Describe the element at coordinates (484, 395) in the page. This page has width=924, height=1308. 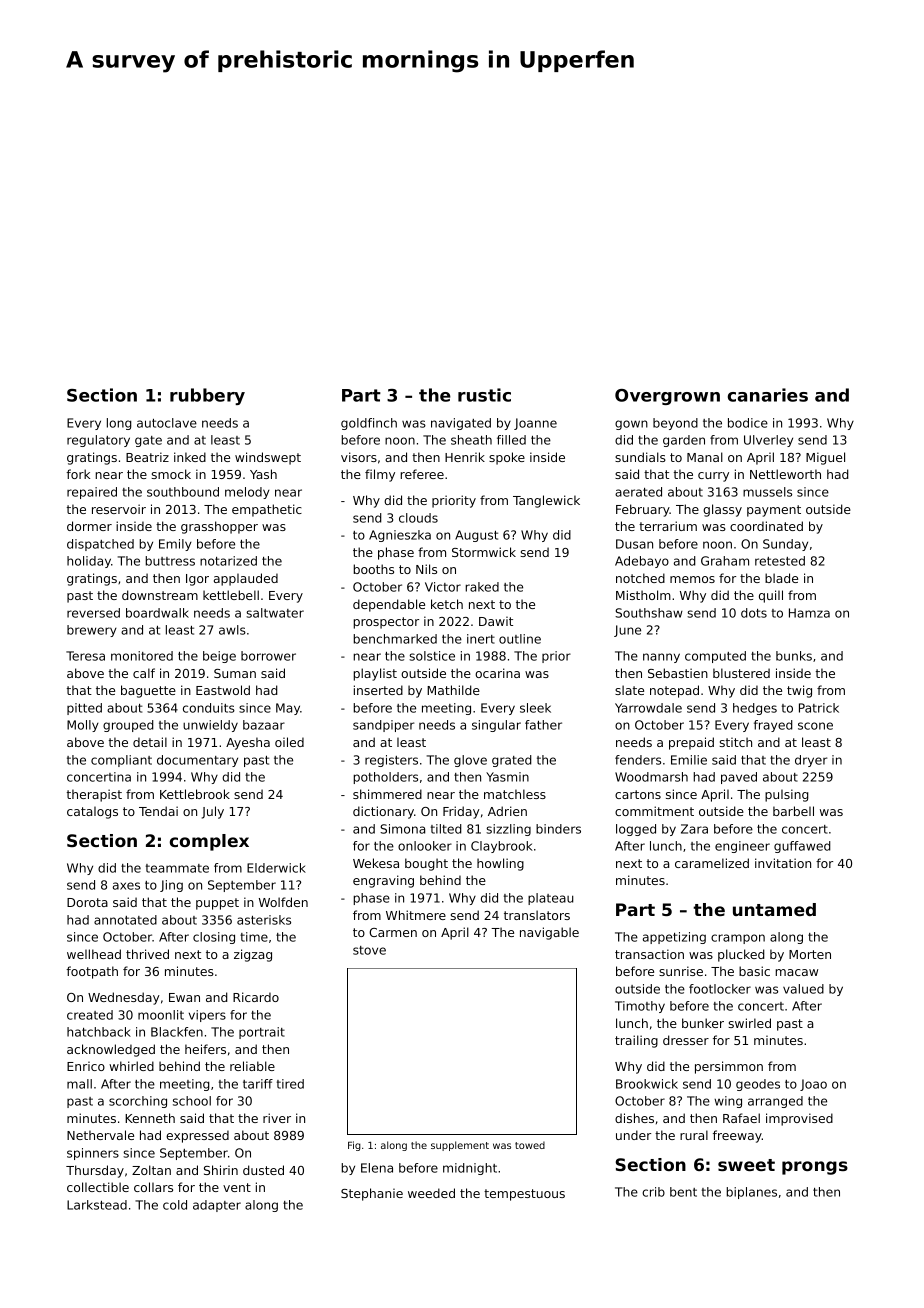
I see `rustic` at that location.
